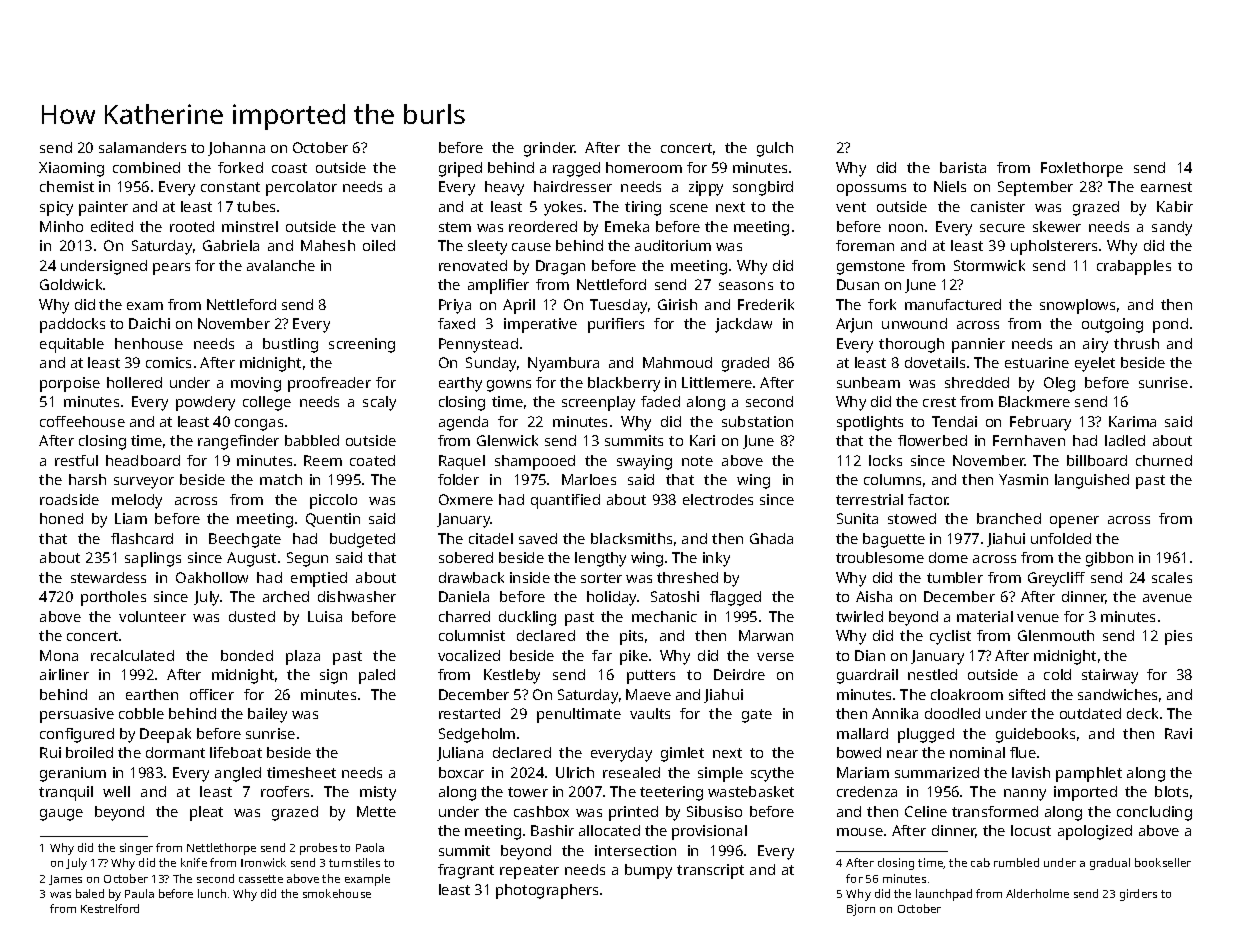 The height and width of the screenshot is (952, 1233). I want to click on blots, so click(1171, 791).
